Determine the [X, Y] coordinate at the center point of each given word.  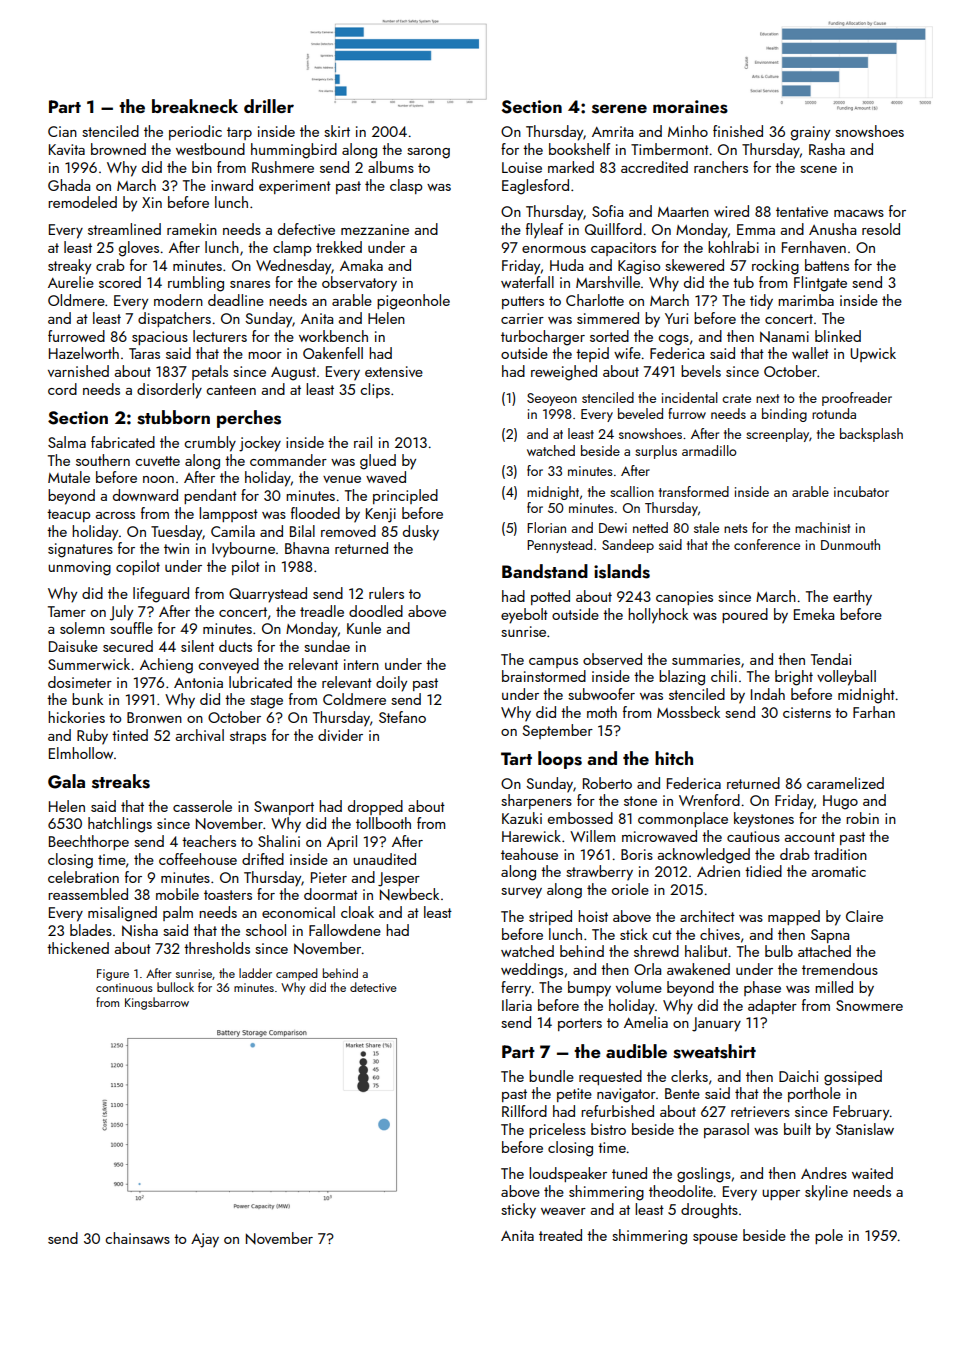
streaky [69, 267]
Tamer [67, 611]
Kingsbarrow [157, 1003]
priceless [557, 1130]
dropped [375, 807]
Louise [522, 167]
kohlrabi [733, 247]
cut [662, 935]
